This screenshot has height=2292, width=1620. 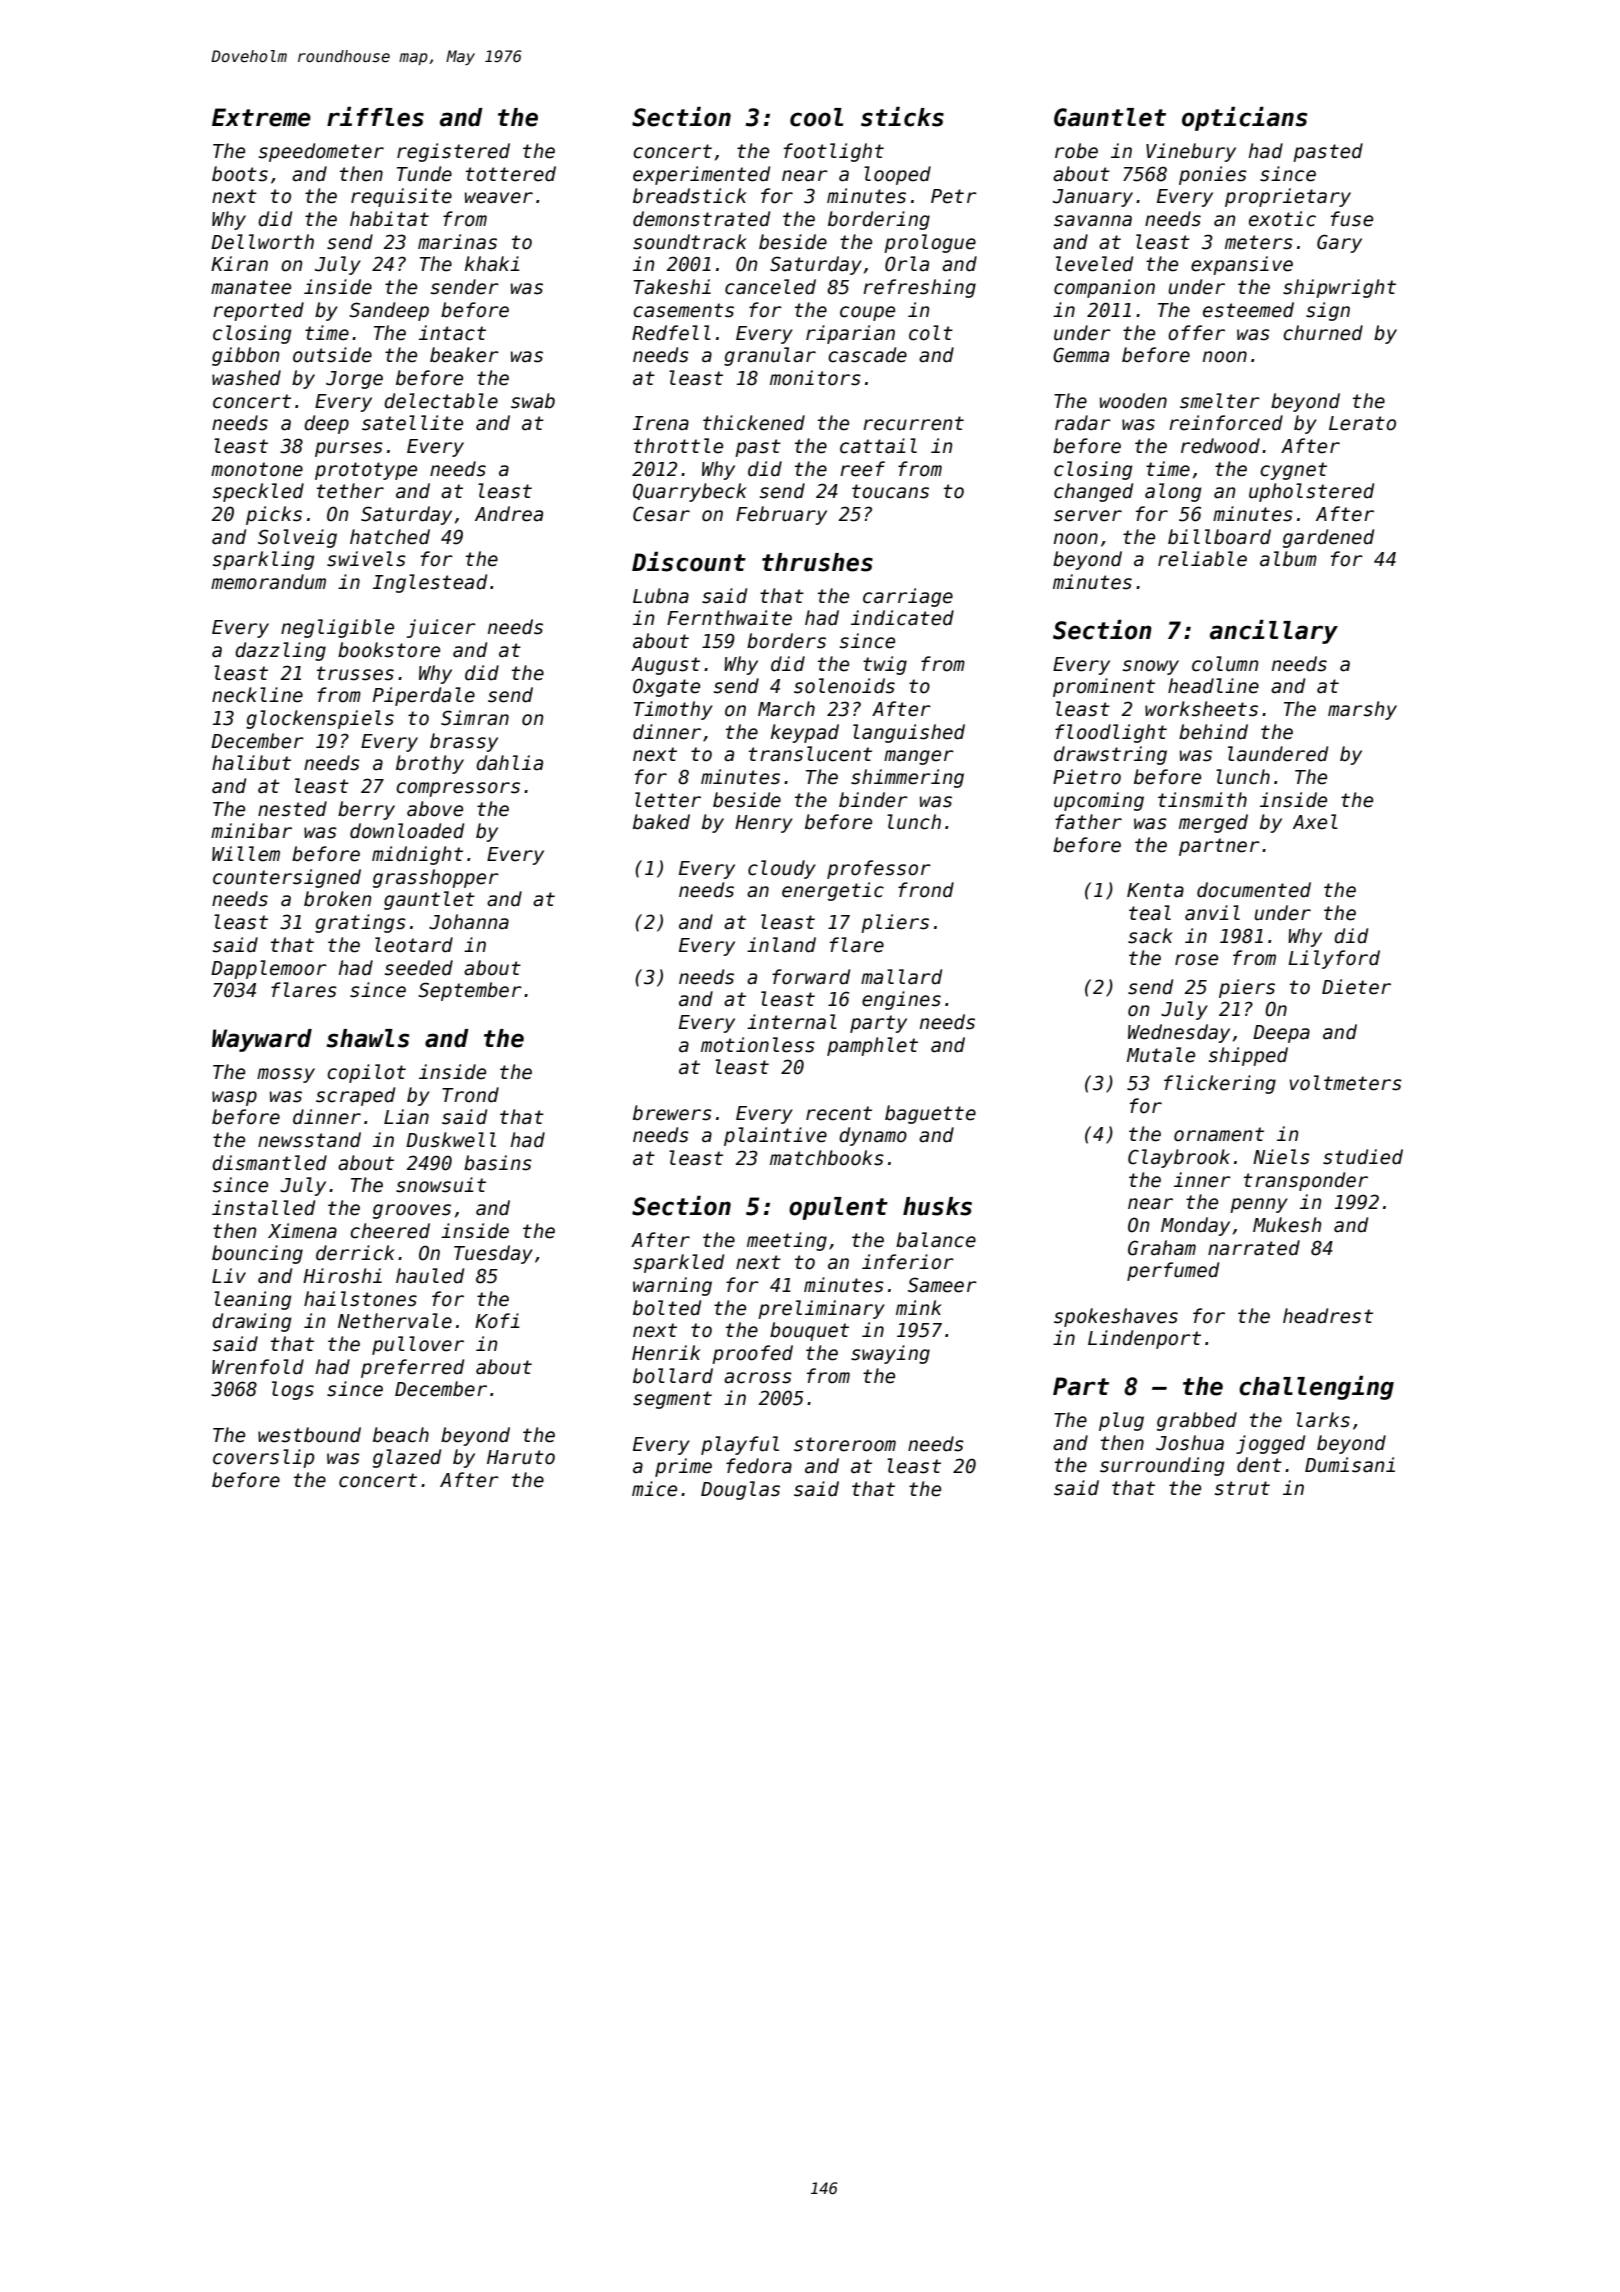 I want to click on meeting, so click(x=787, y=1241).
